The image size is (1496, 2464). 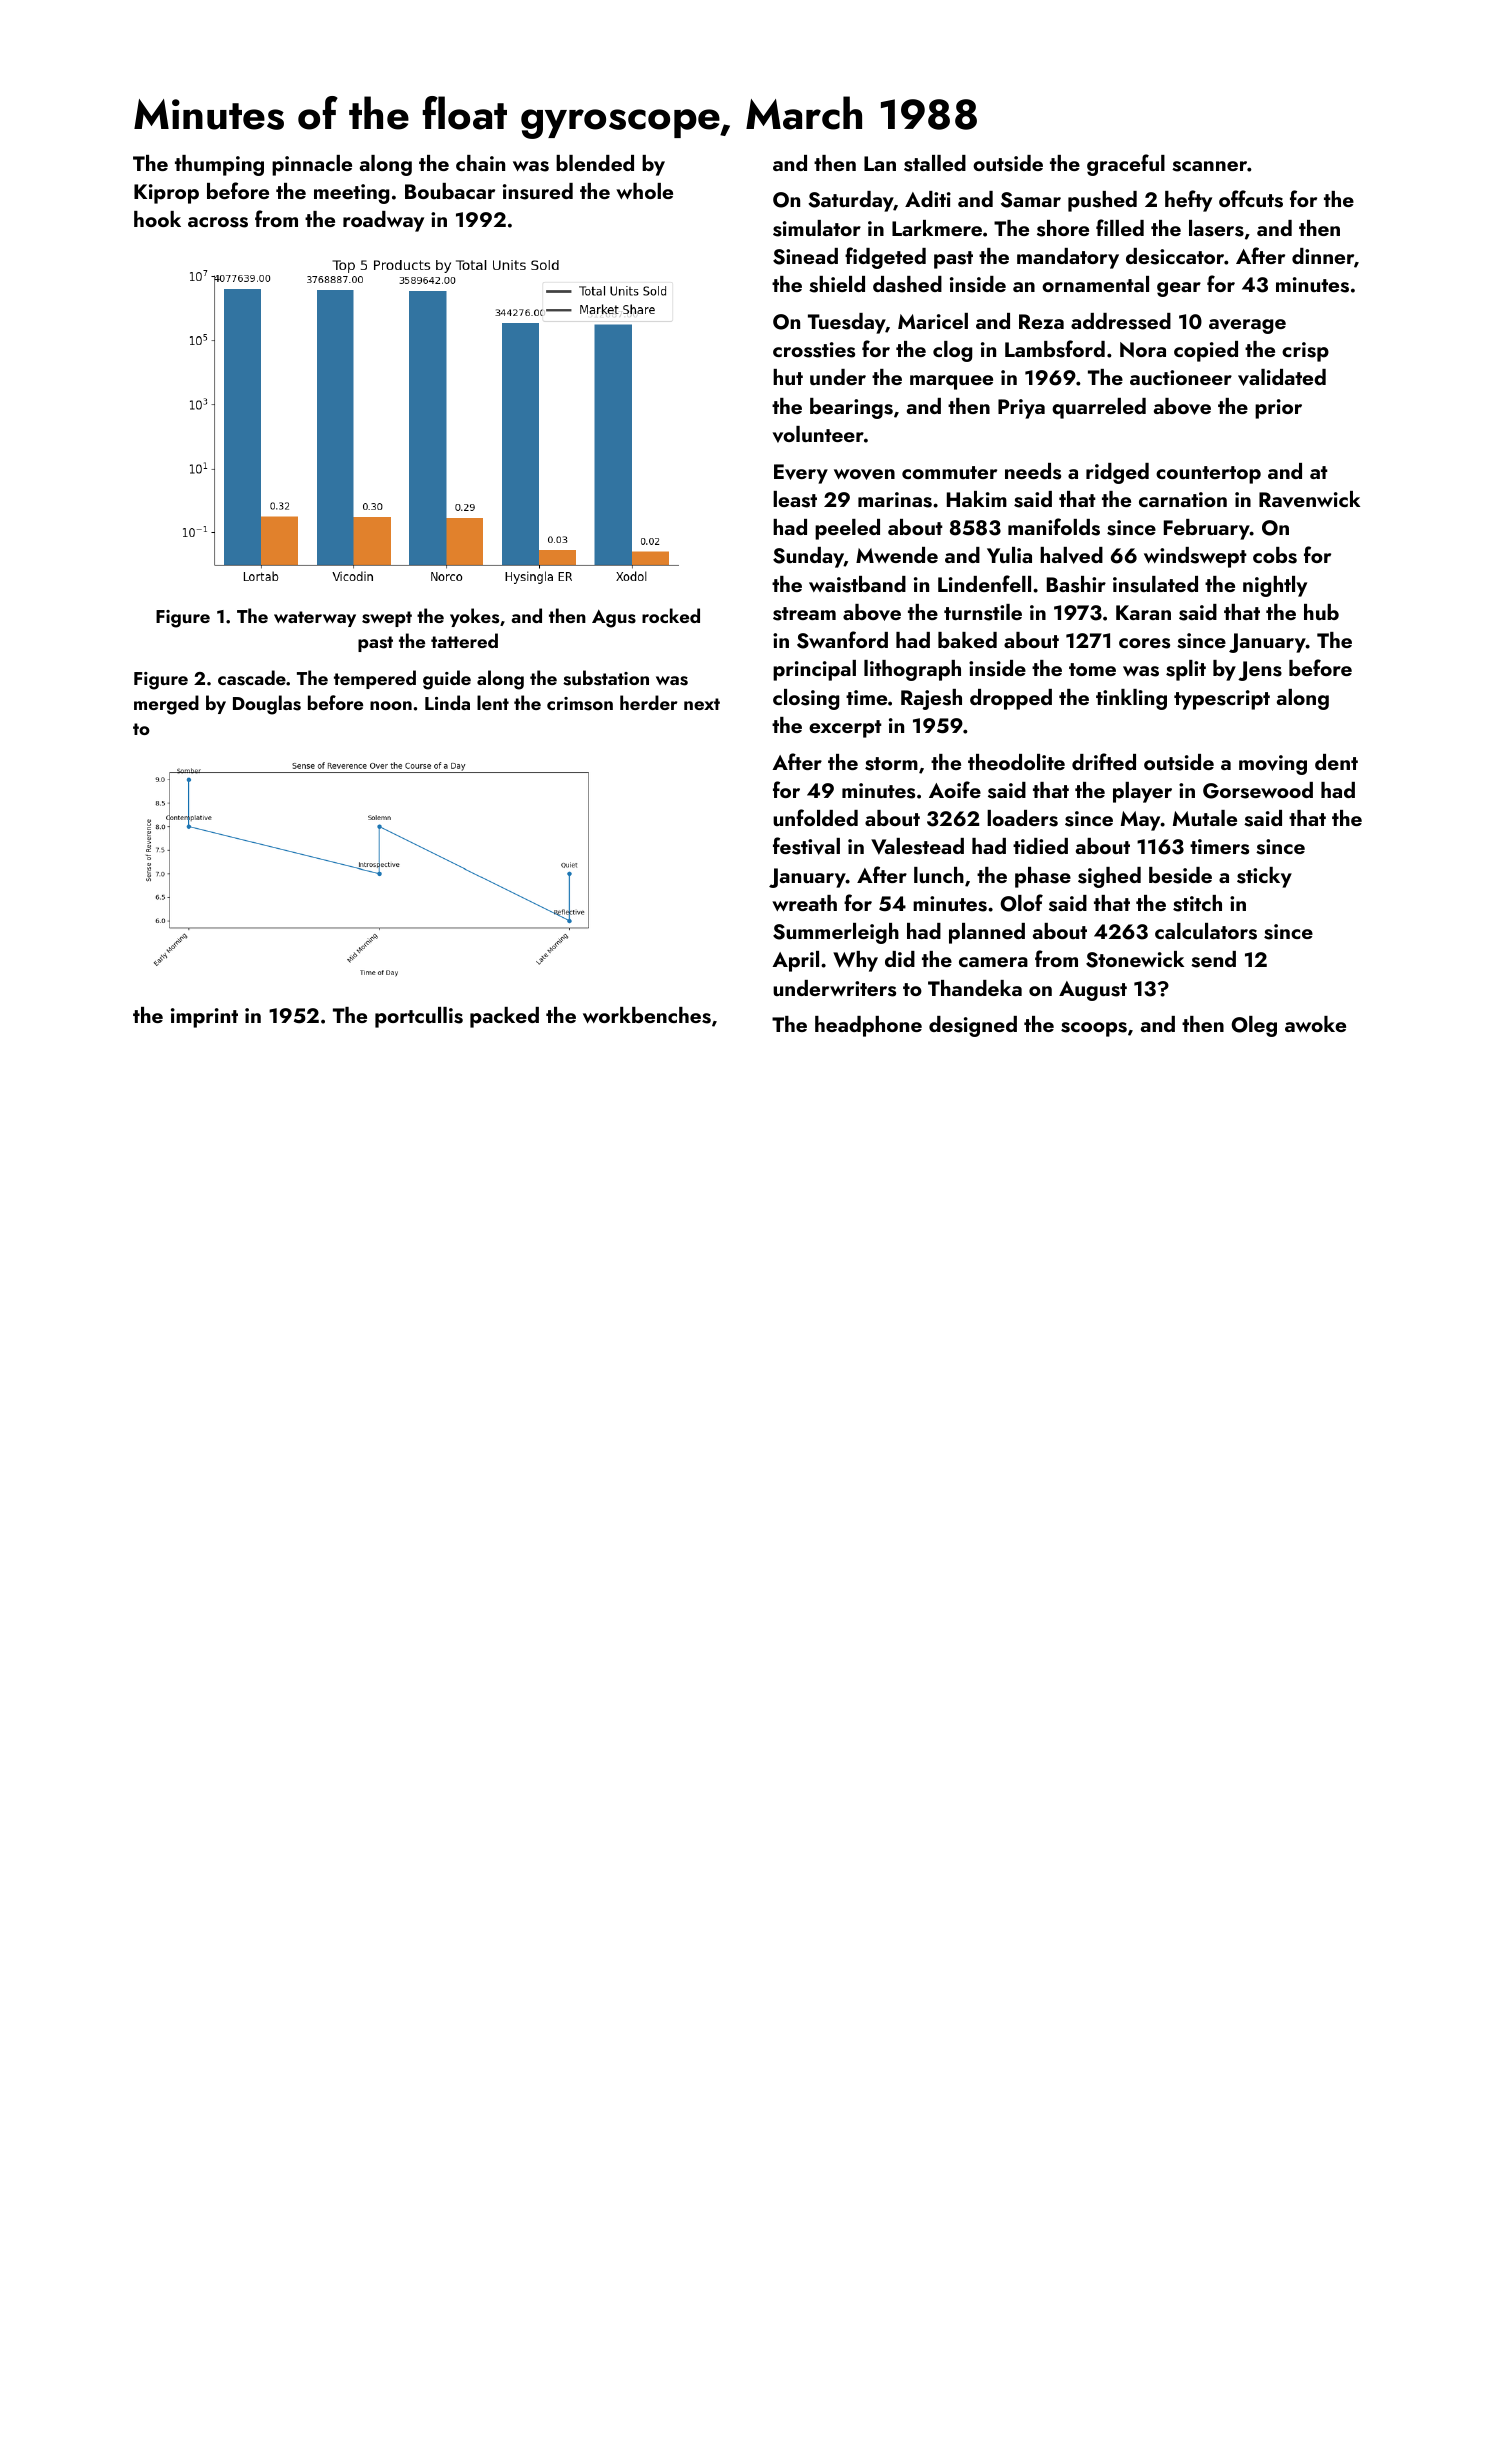 What do you see at coordinates (267, 705) in the screenshot?
I see `Douglas` at bounding box center [267, 705].
